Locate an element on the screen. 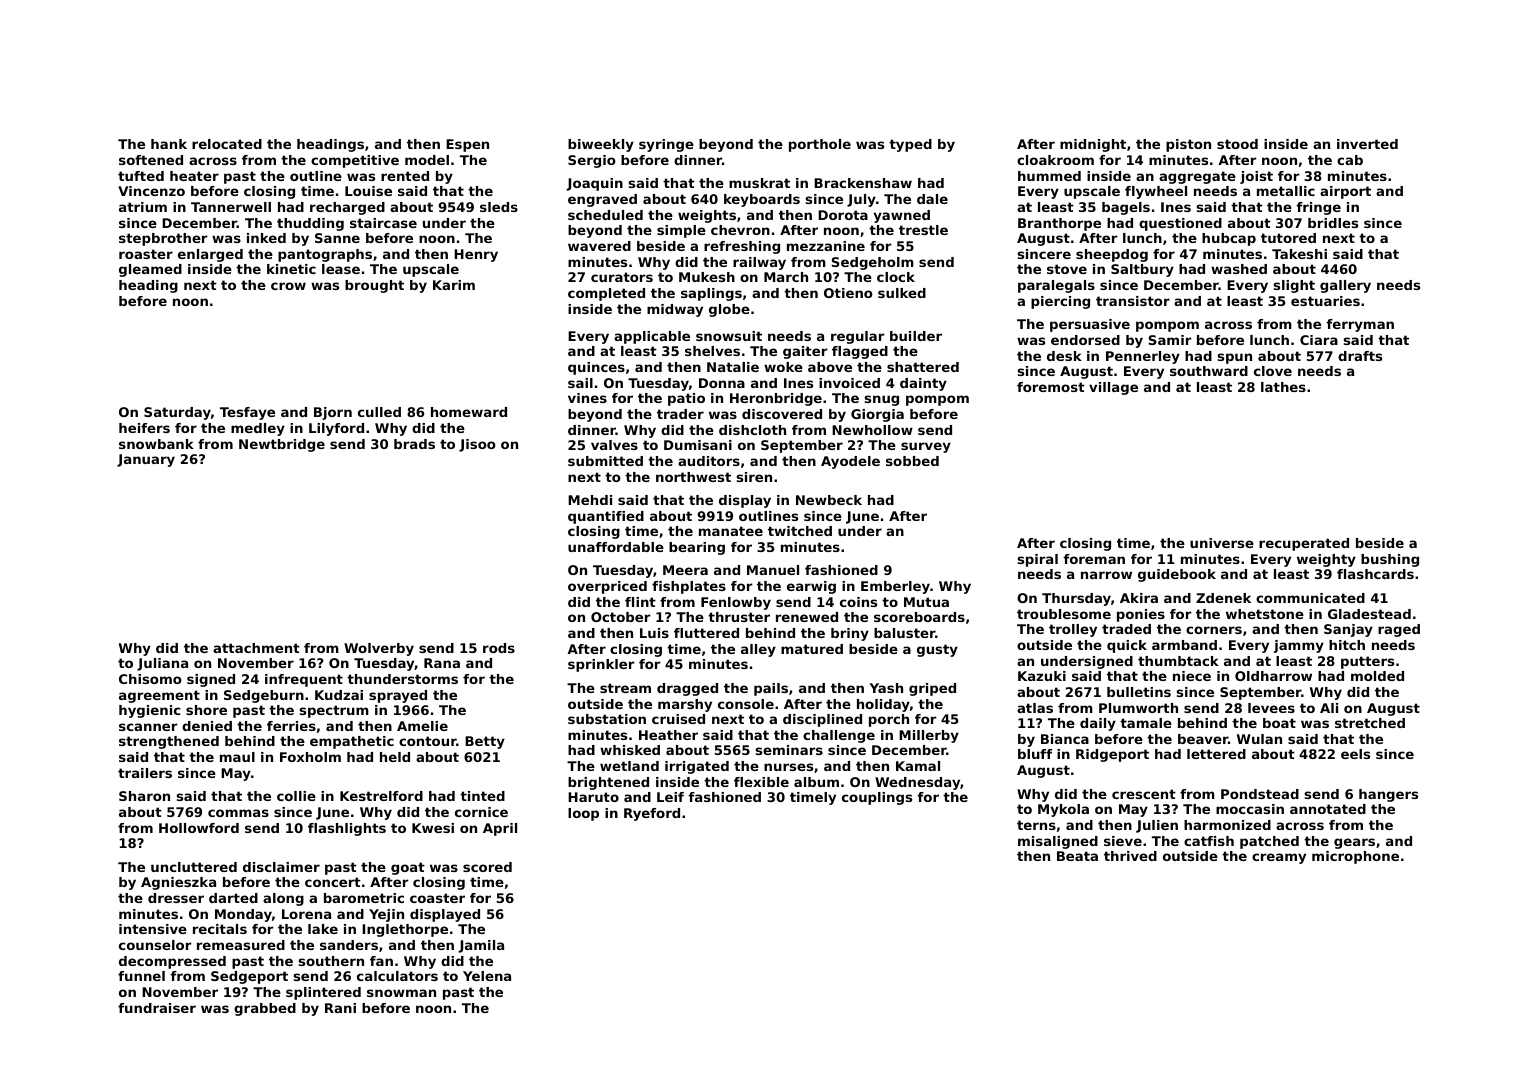 This screenshot has height=1089, width=1540. atrium is located at coordinates (143, 207).
